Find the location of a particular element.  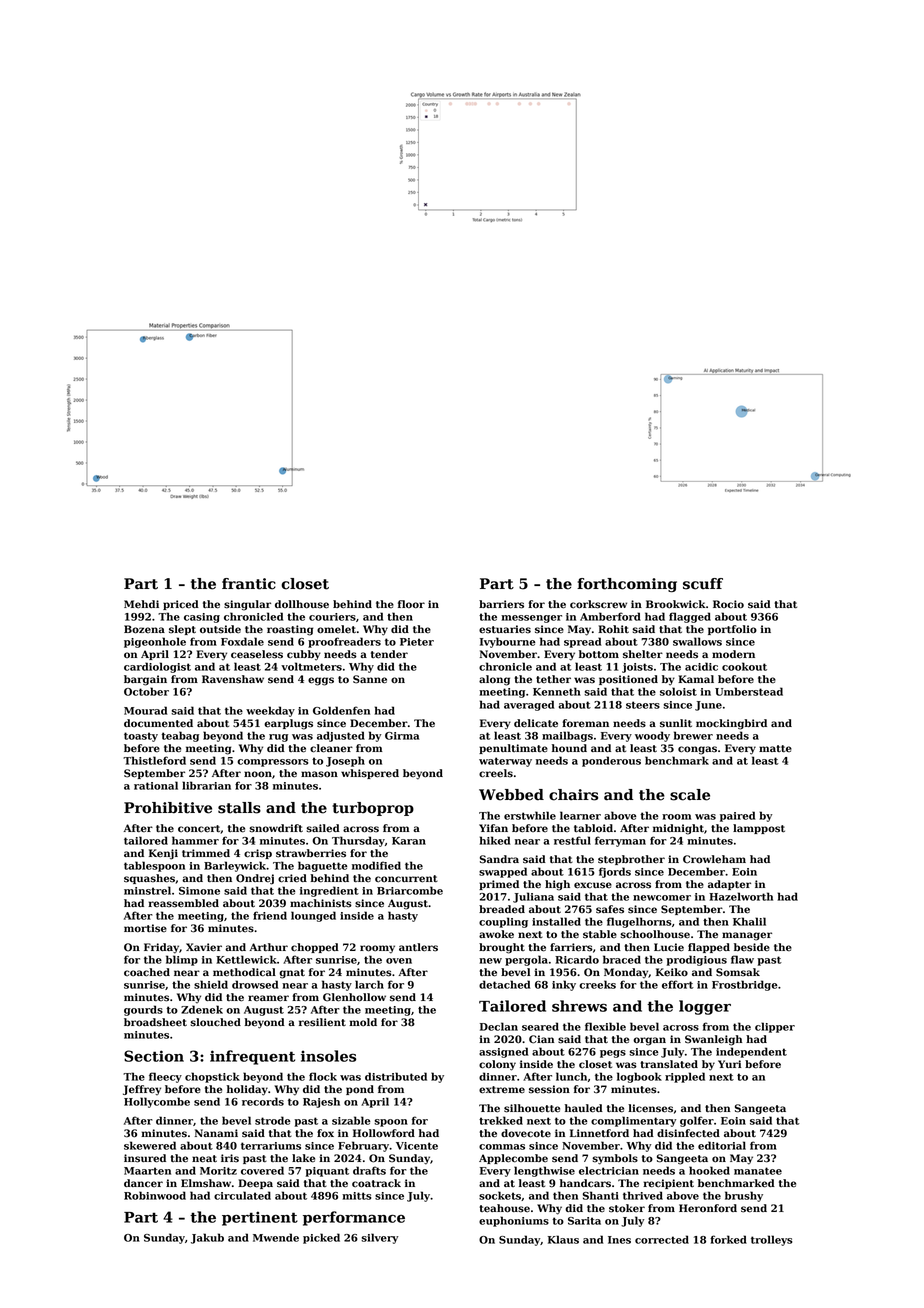

floor is located at coordinates (411, 604).
